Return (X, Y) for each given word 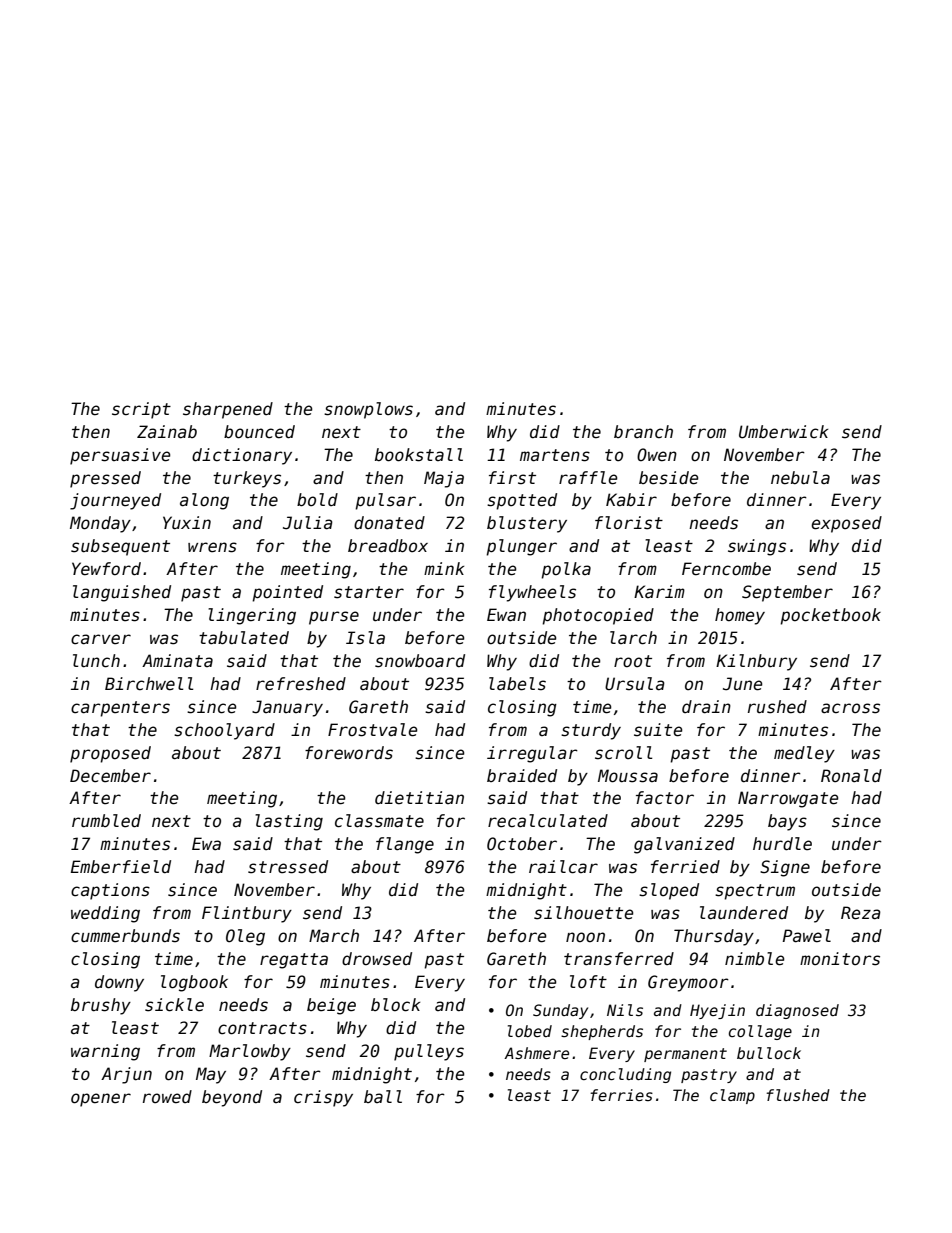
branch (643, 432)
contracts (262, 1028)
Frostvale (372, 730)
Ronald (851, 776)
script (141, 410)
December (110, 776)
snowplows (368, 410)
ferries (621, 1095)
